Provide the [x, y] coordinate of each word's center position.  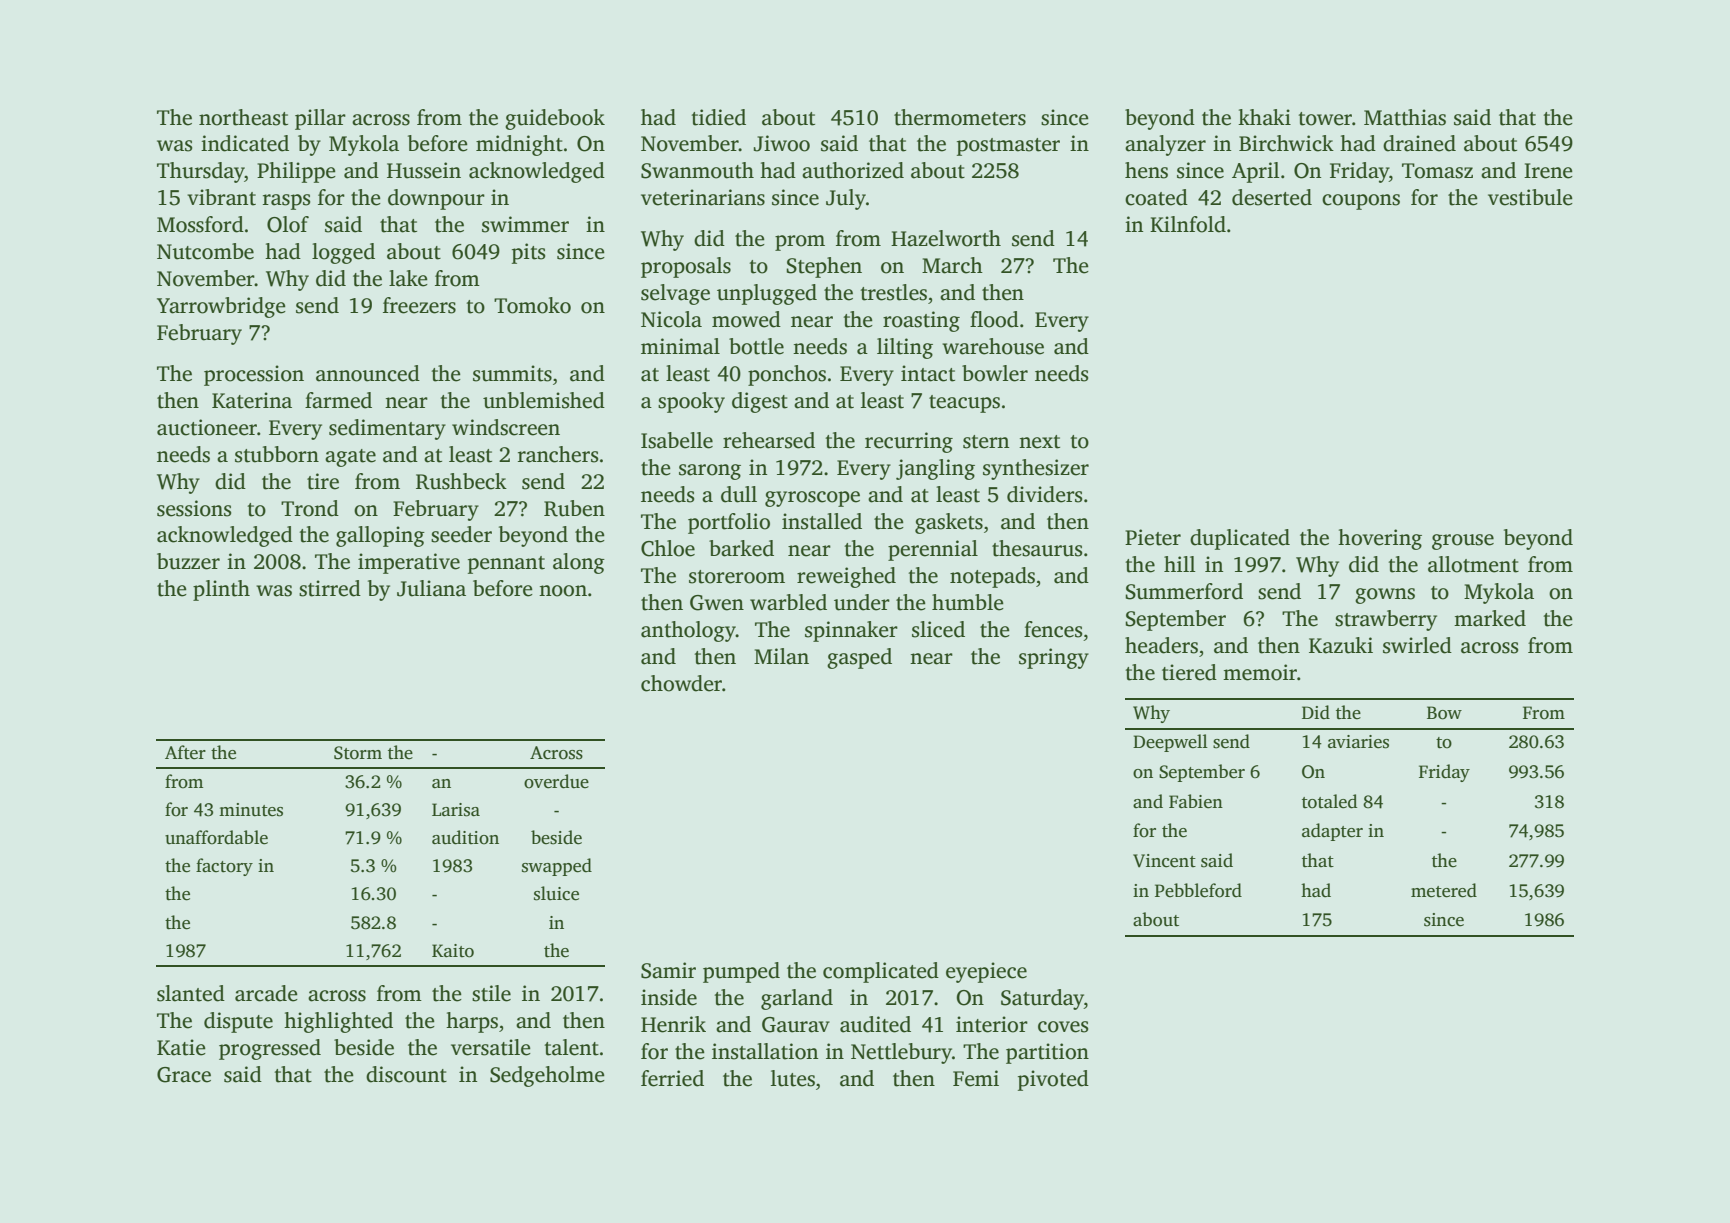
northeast [243, 117]
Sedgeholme [547, 1076]
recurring [909, 442]
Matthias [1405, 117]
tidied [718, 117]
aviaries [1358, 742]
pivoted [1053, 1080]
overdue [556, 781]
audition [465, 837]
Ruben [574, 508]
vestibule [1530, 197]
